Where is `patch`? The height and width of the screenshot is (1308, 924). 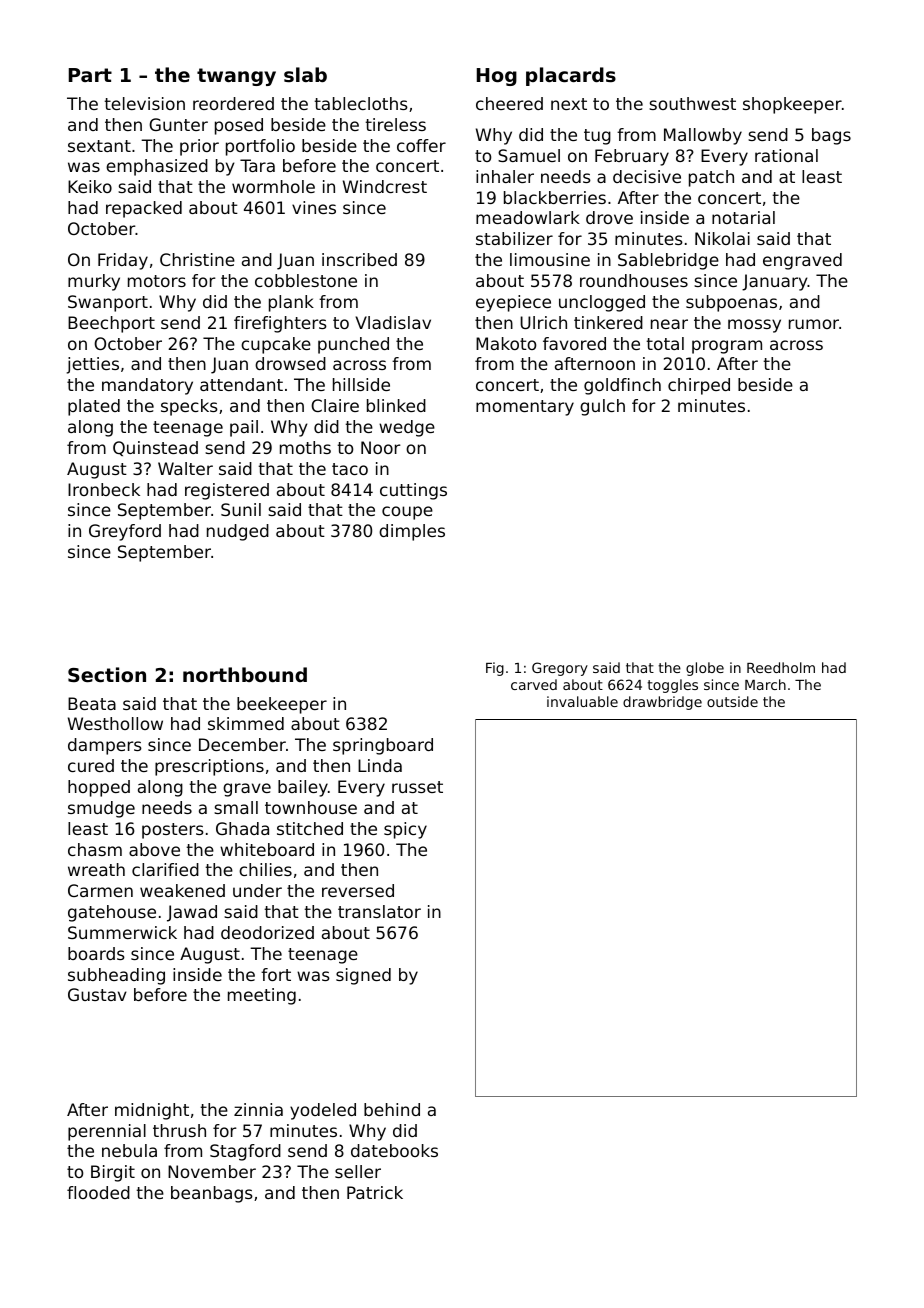 patch is located at coordinates (711, 178).
